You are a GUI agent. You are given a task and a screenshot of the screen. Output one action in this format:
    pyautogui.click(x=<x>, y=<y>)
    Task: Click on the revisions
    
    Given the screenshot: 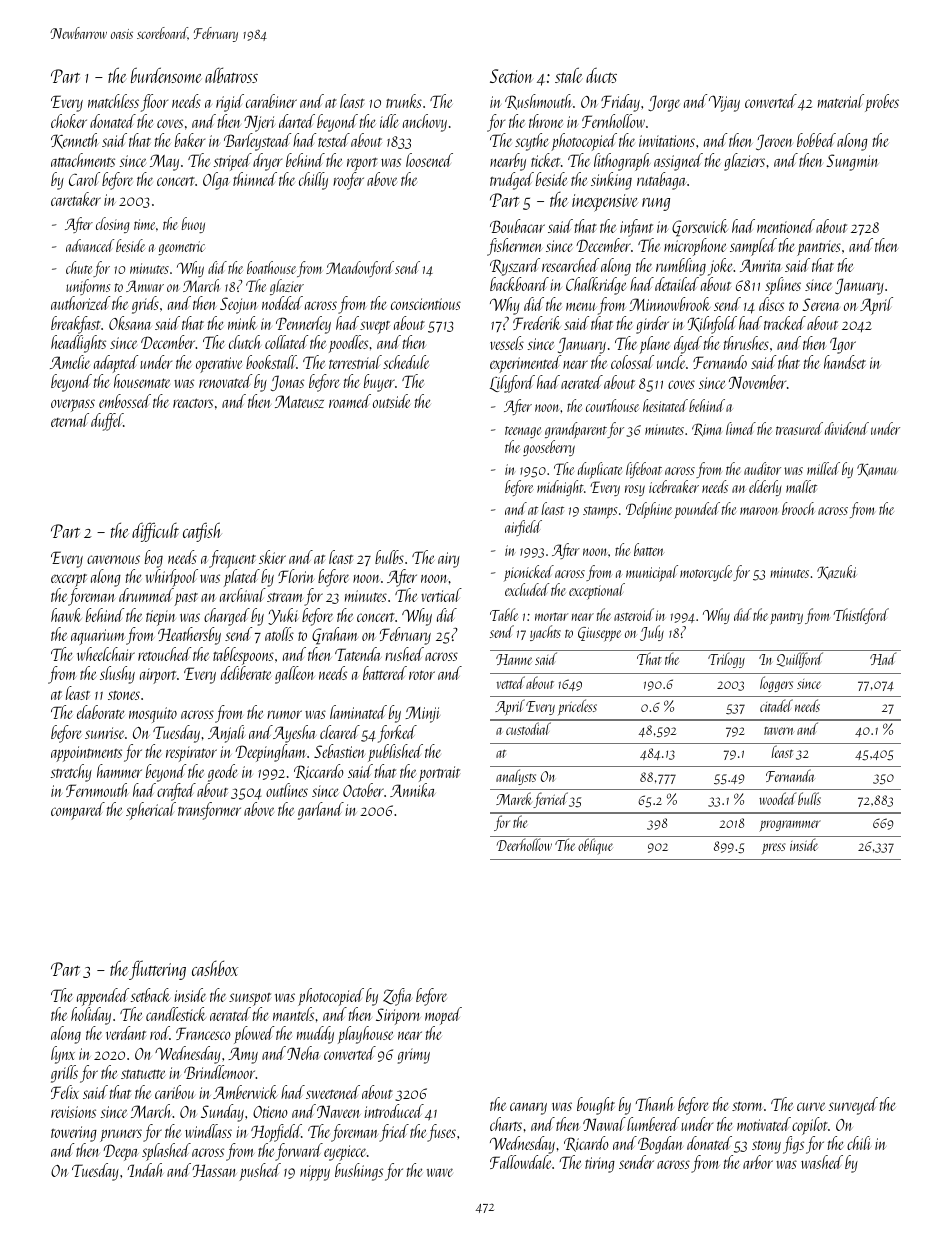 What is the action you would take?
    pyautogui.click(x=73, y=1112)
